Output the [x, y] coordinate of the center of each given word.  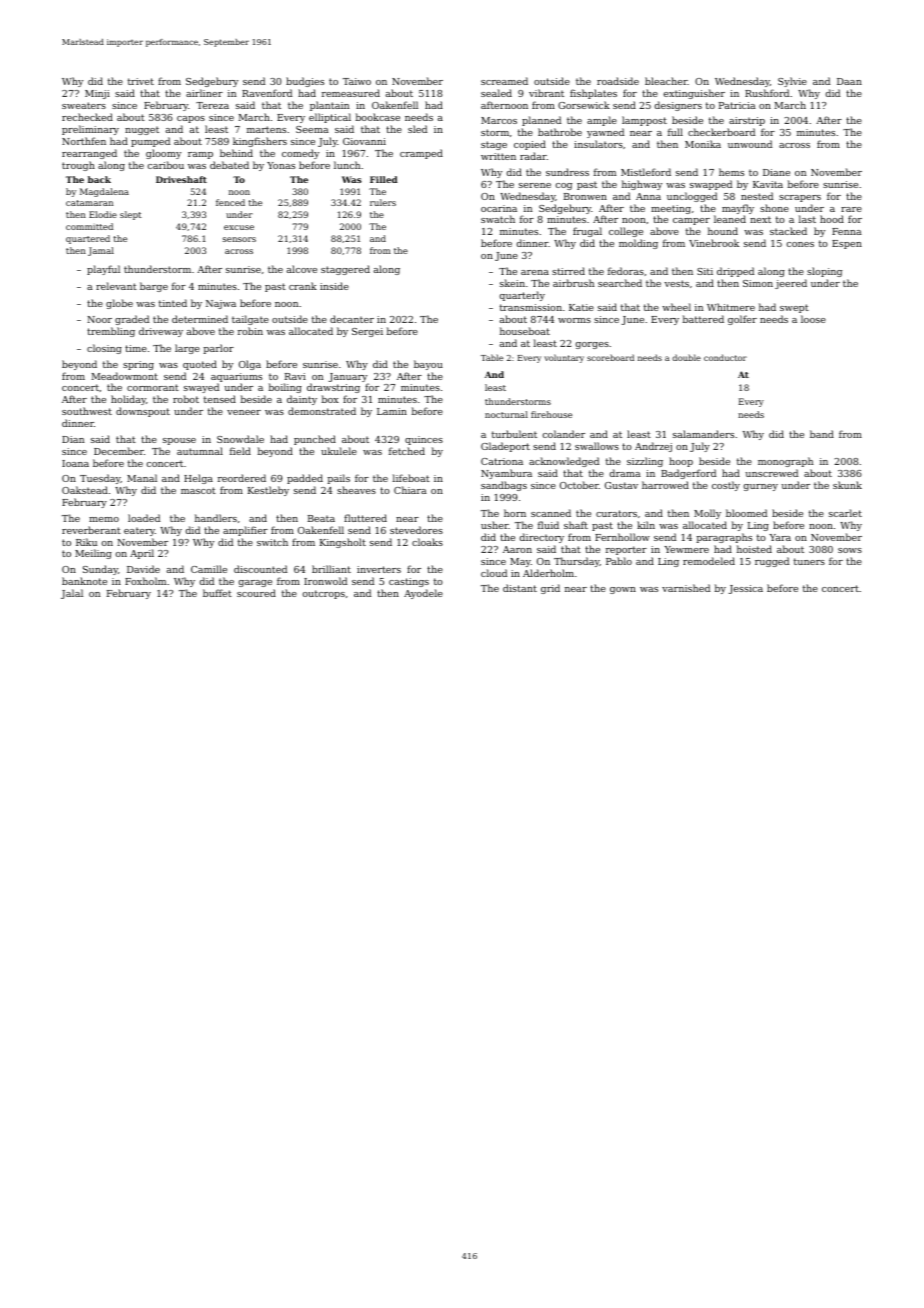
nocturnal [506, 414]
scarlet [845, 513]
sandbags [504, 486]
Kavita [768, 184]
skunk [847, 485]
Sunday [100, 570]
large [187, 349]
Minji [97, 94]
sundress [567, 172]
